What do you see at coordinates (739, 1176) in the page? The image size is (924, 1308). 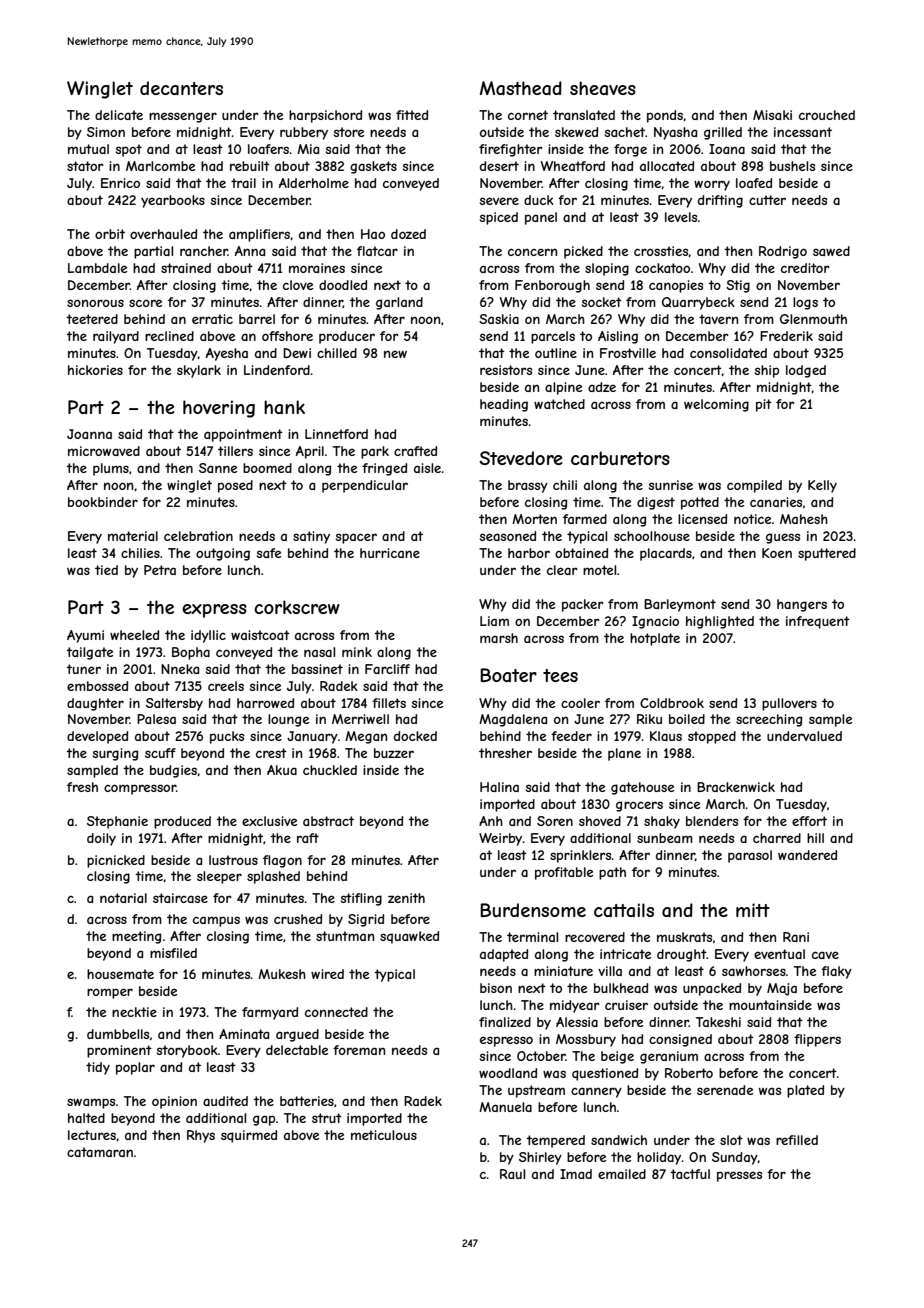 I see `presses` at bounding box center [739, 1176].
